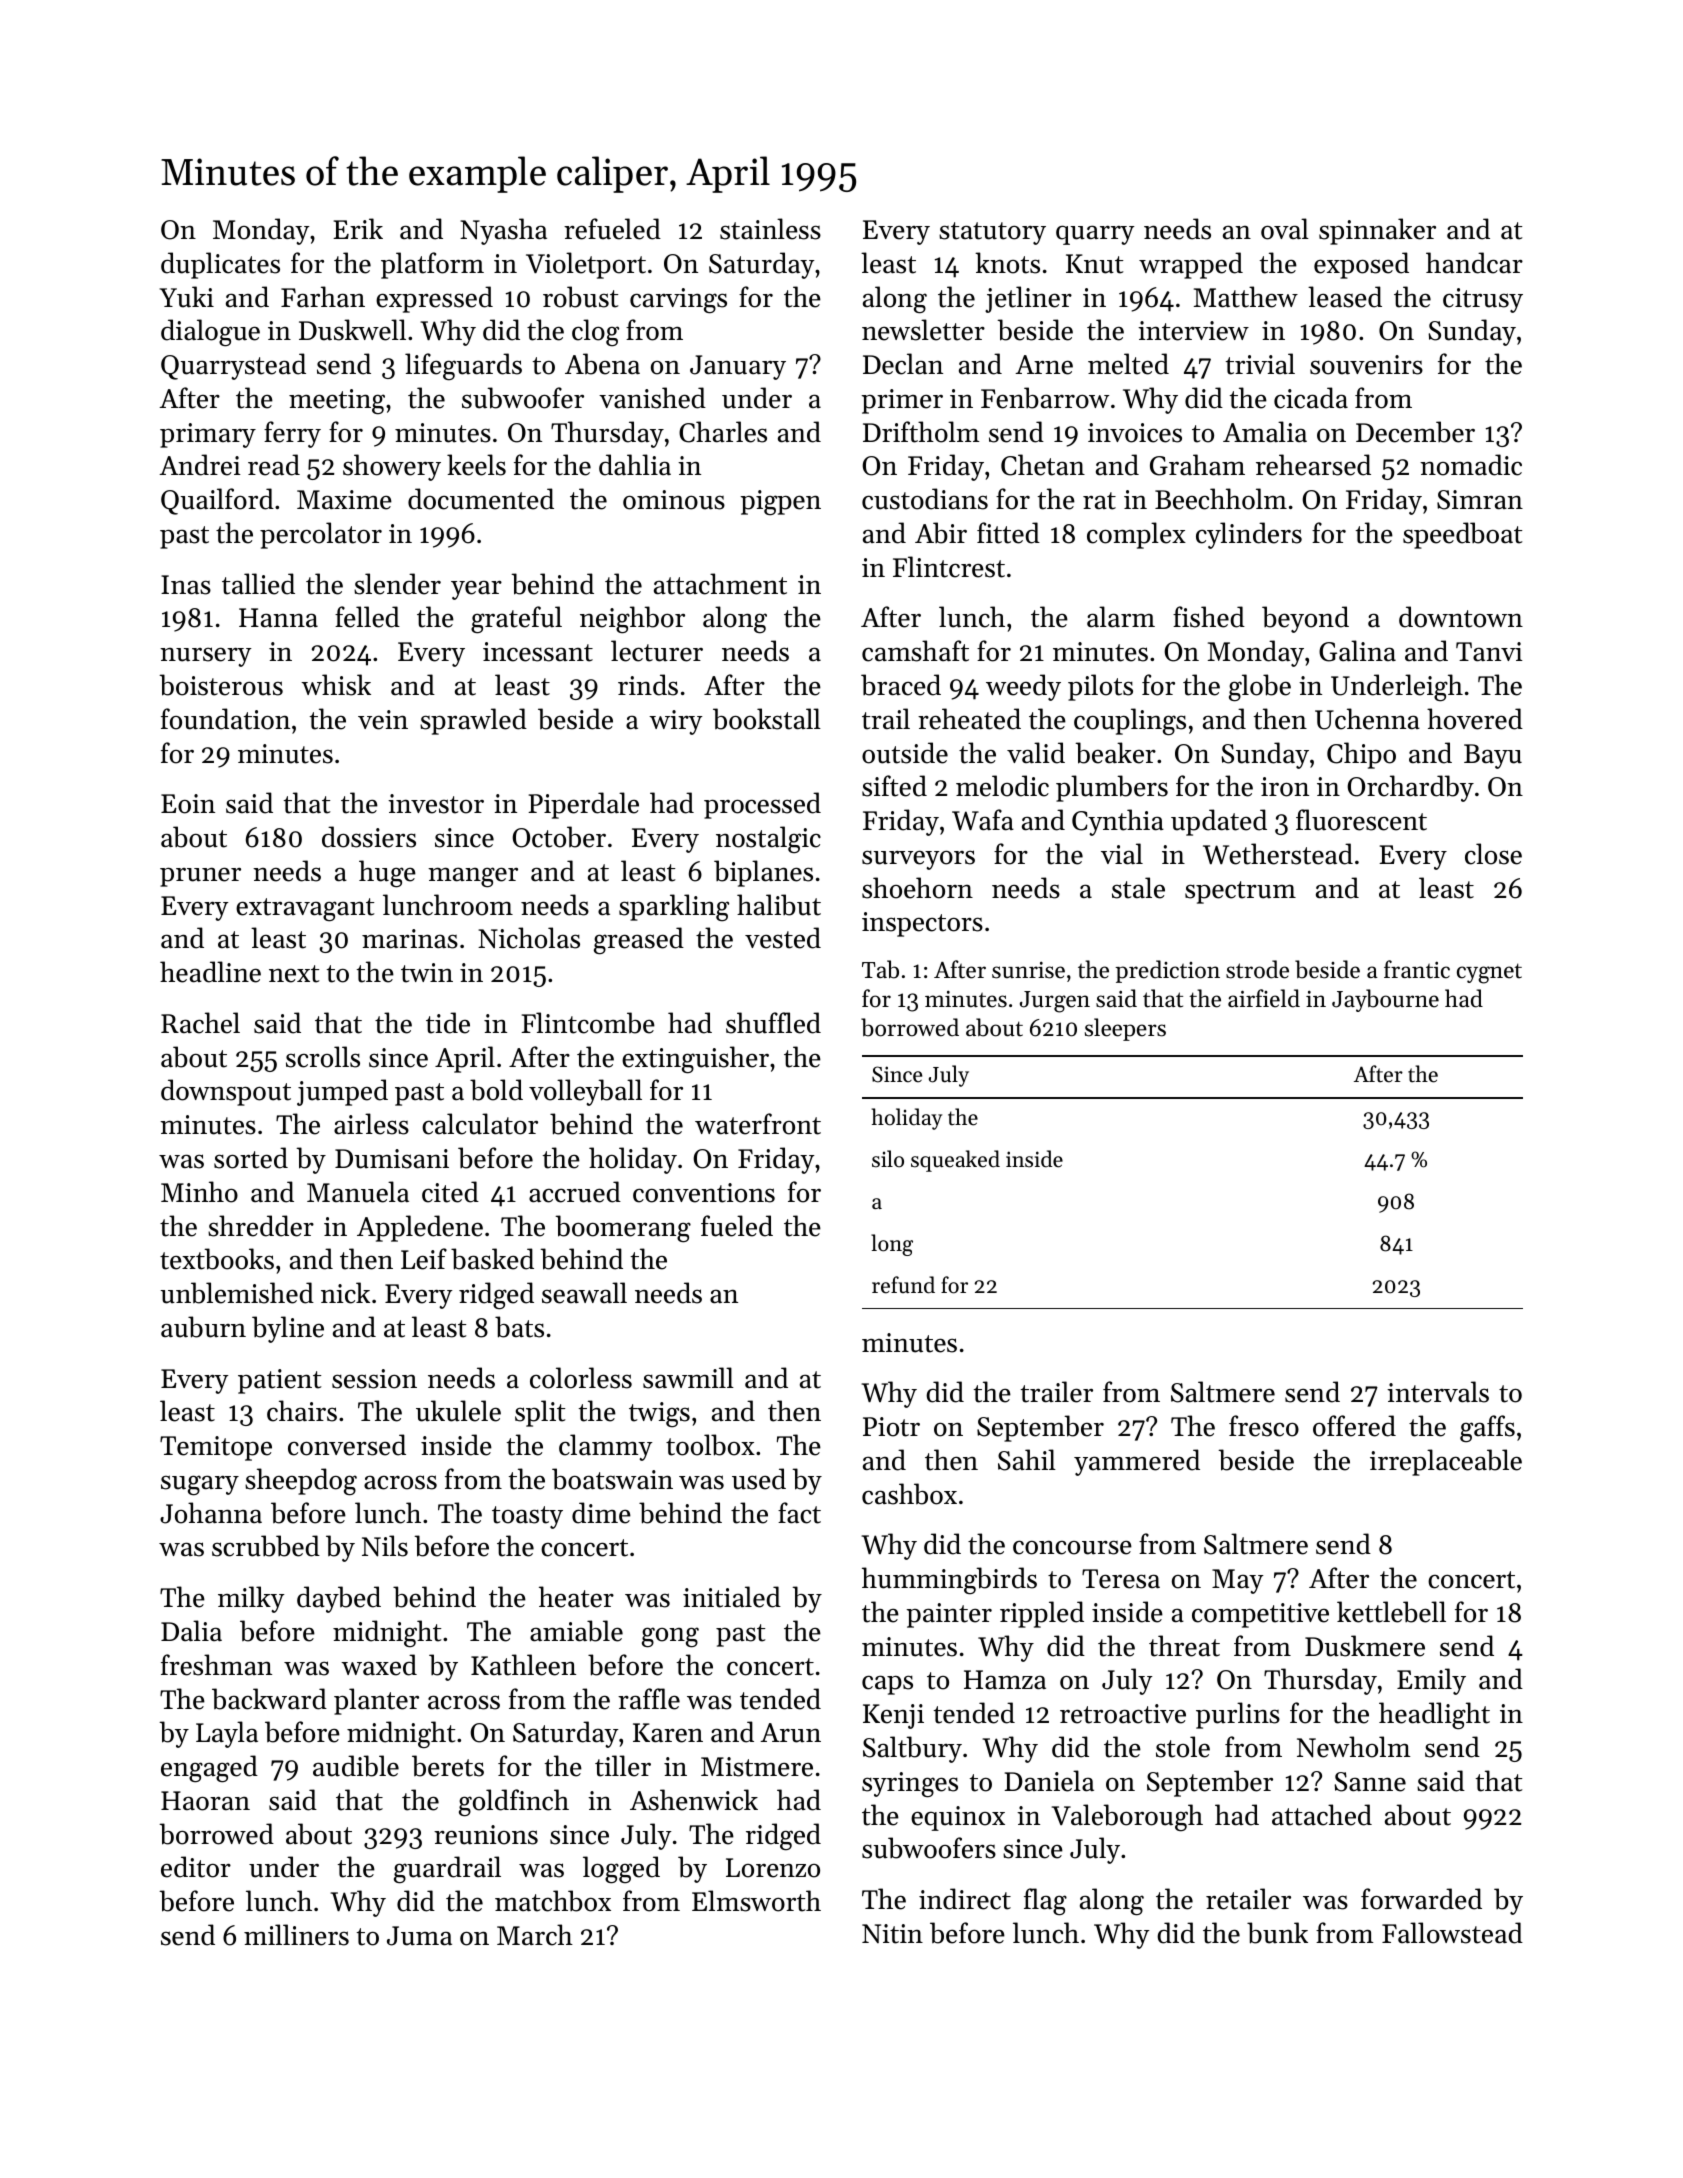 The image size is (1683, 2178). Describe the element at coordinates (762, 805) in the screenshot. I see `processed` at that location.
